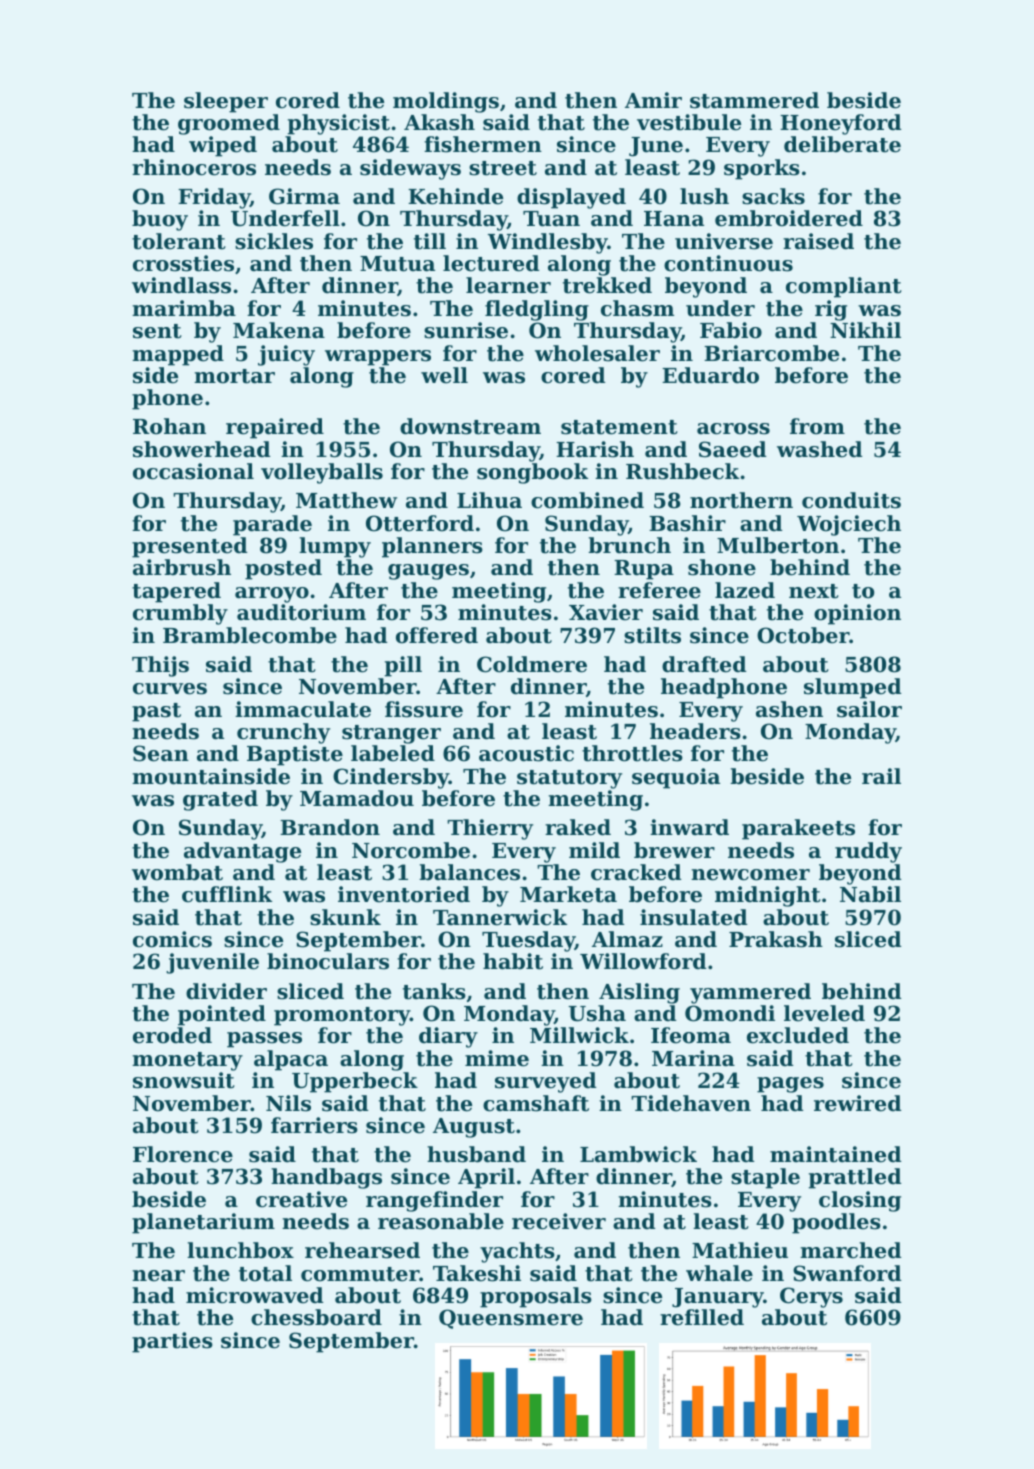 The width and height of the page is (1034, 1469). What do you see at coordinates (182, 567) in the page?
I see `airbrush` at bounding box center [182, 567].
